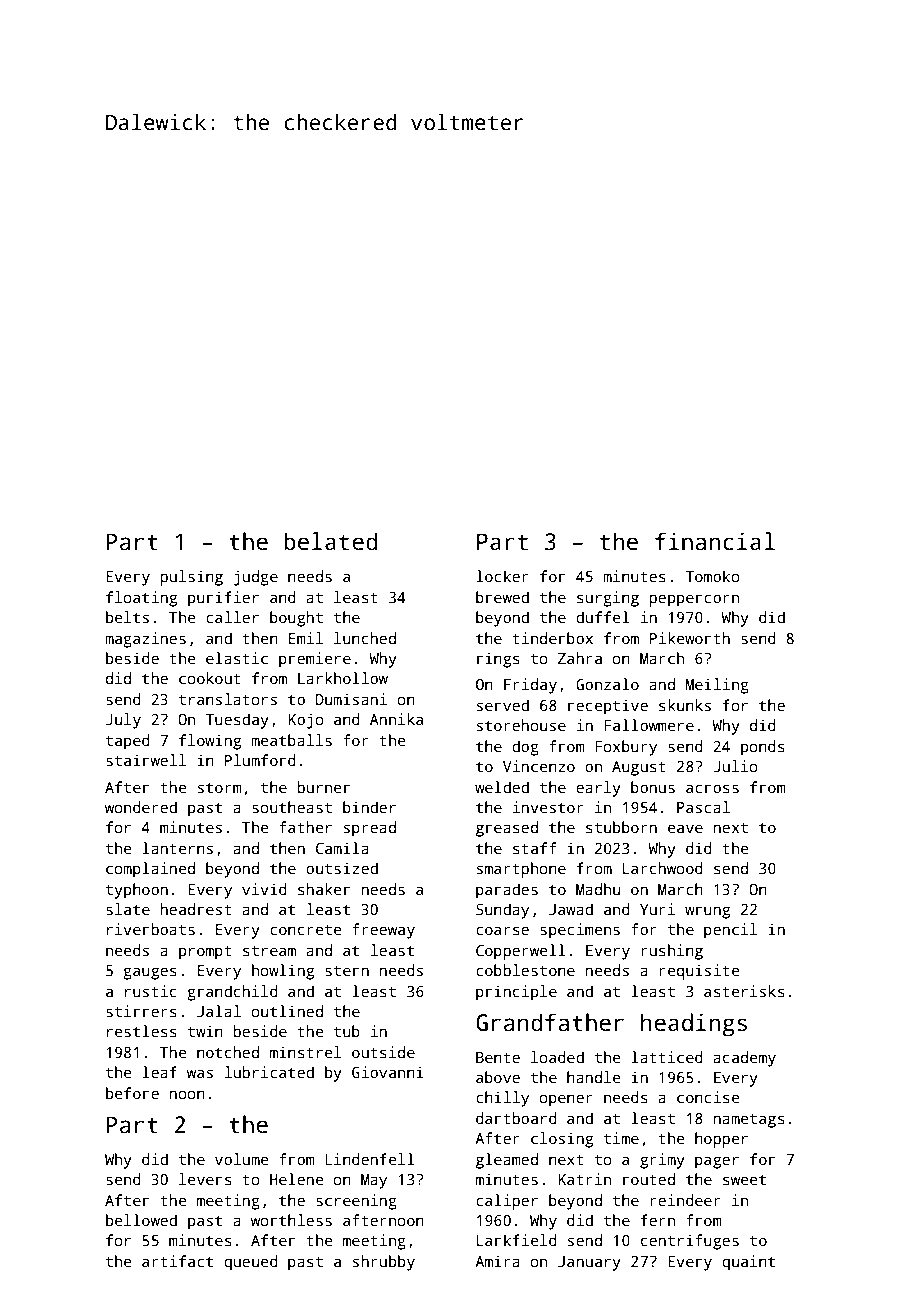  What do you see at coordinates (255, 578) in the screenshot?
I see `judge` at bounding box center [255, 578].
